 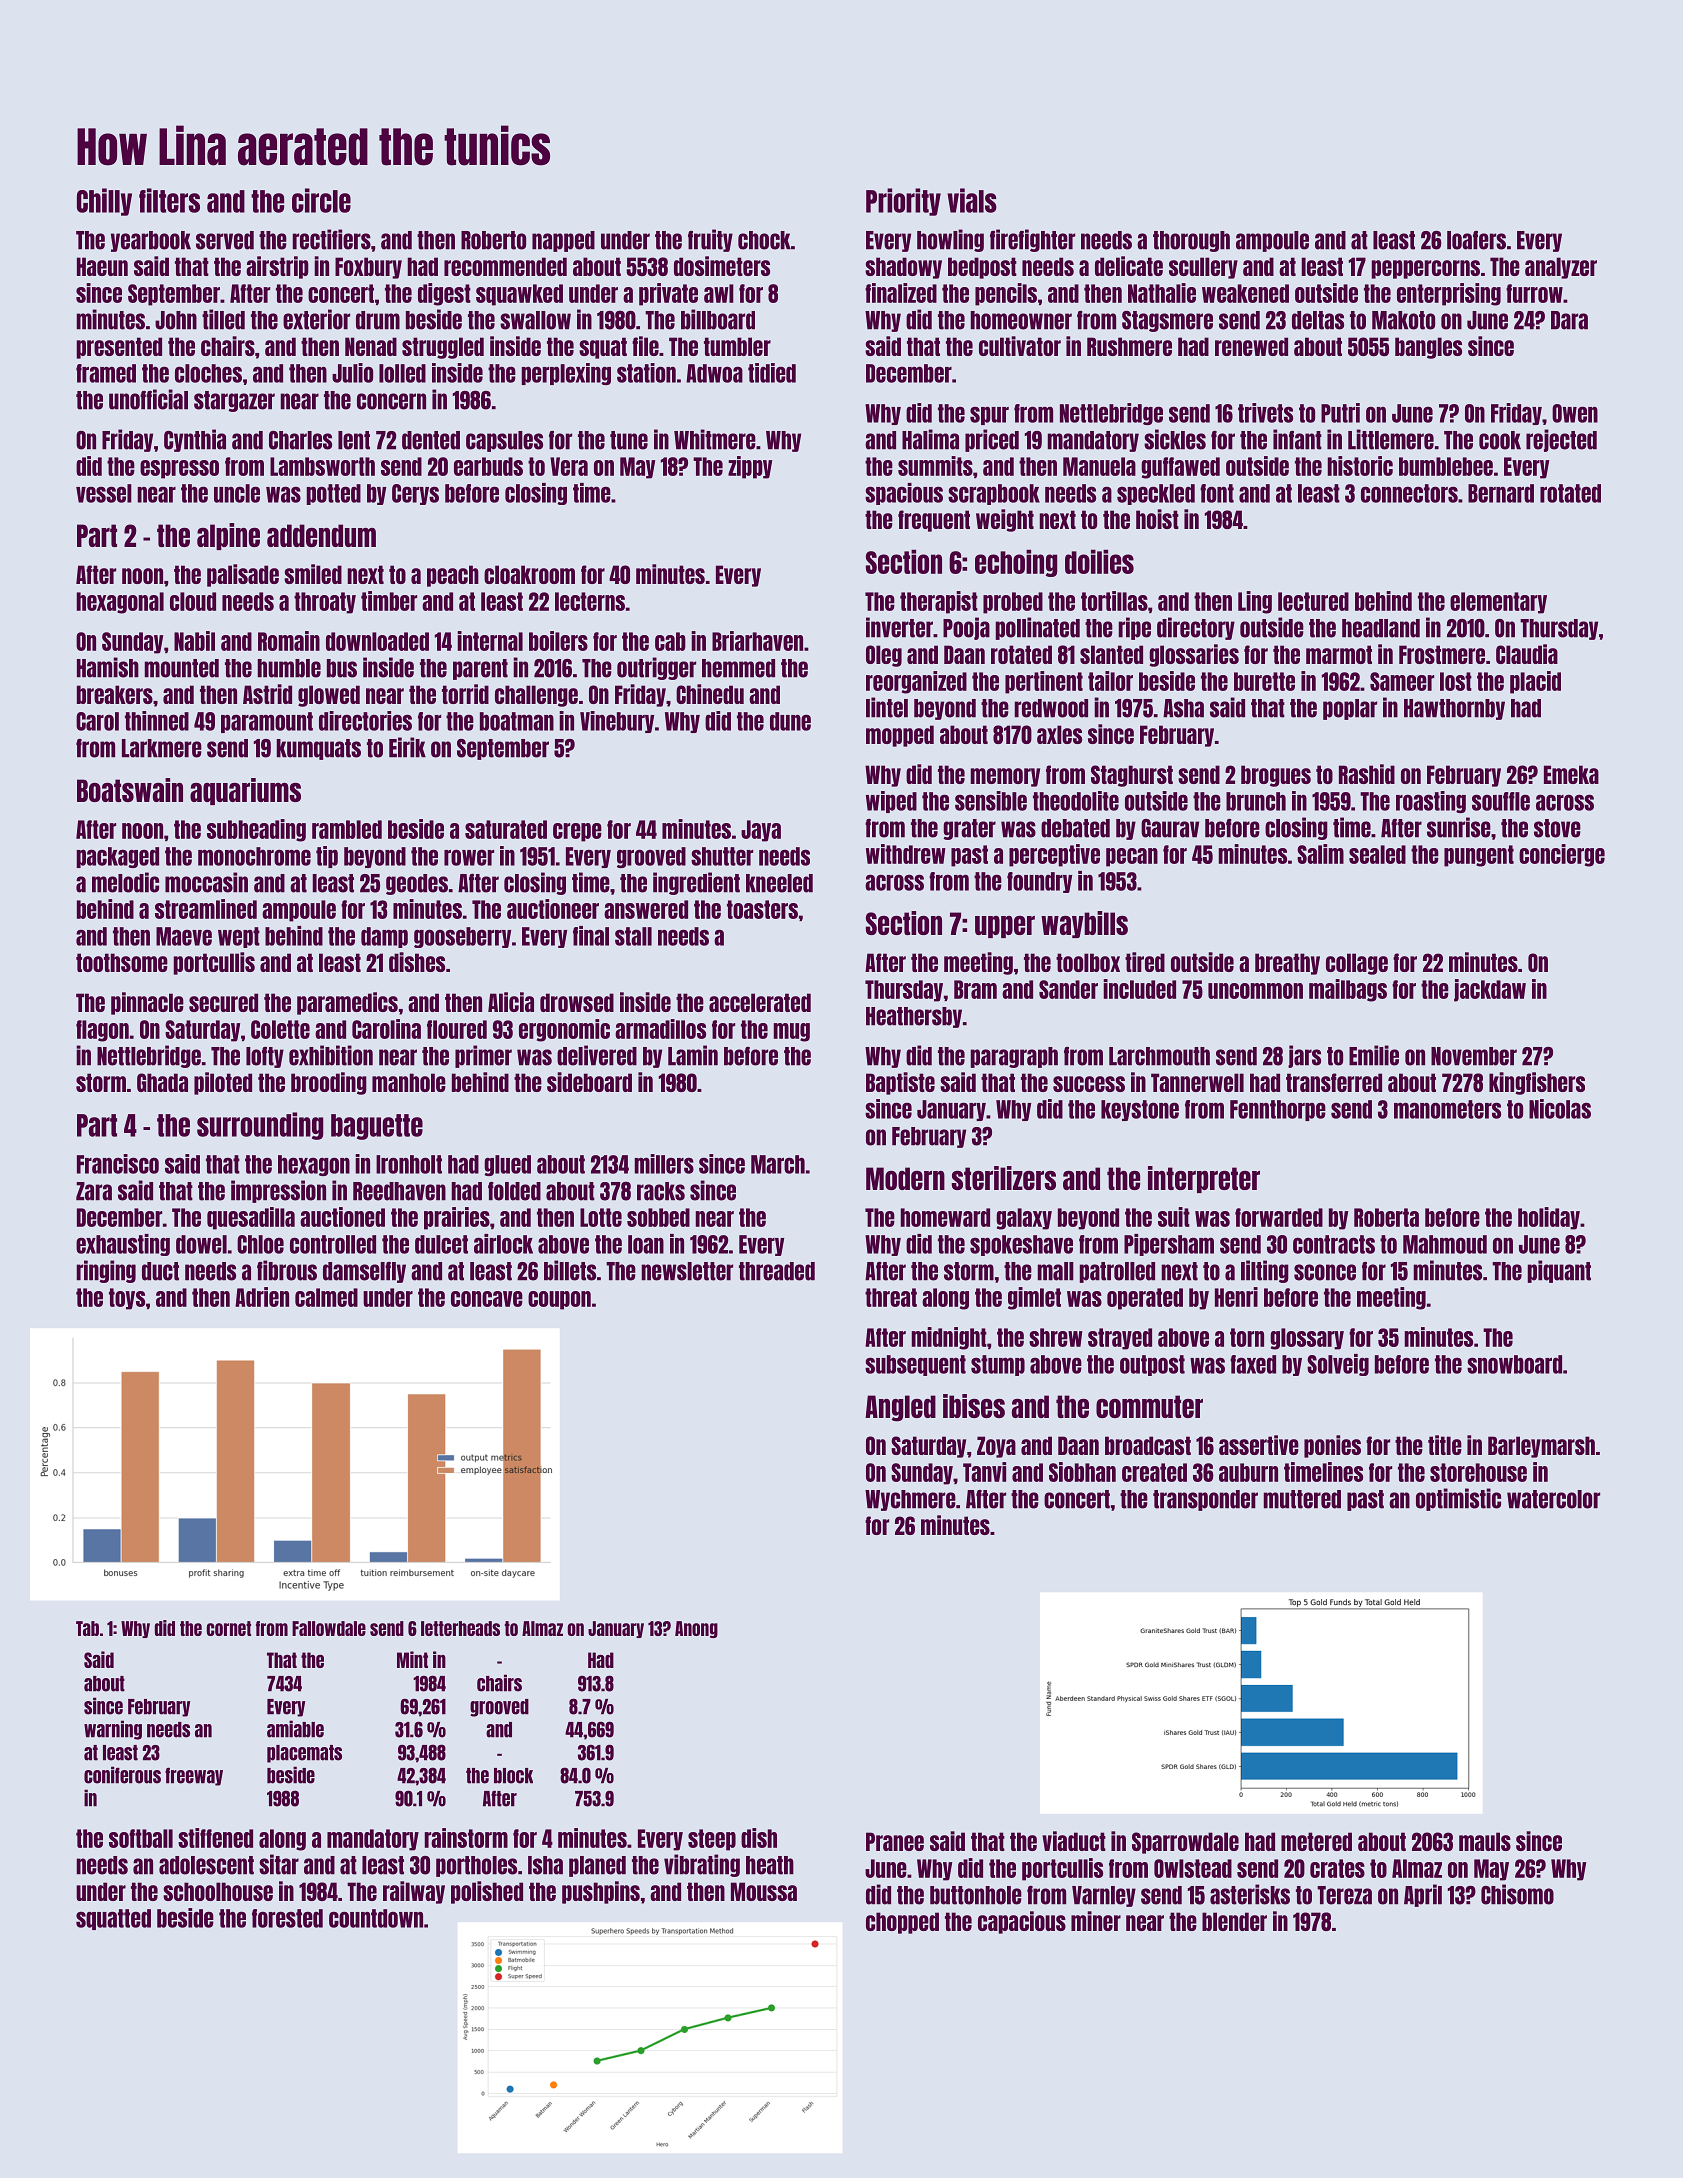 I want to click on Chilly, so click(x=104, y=202).
